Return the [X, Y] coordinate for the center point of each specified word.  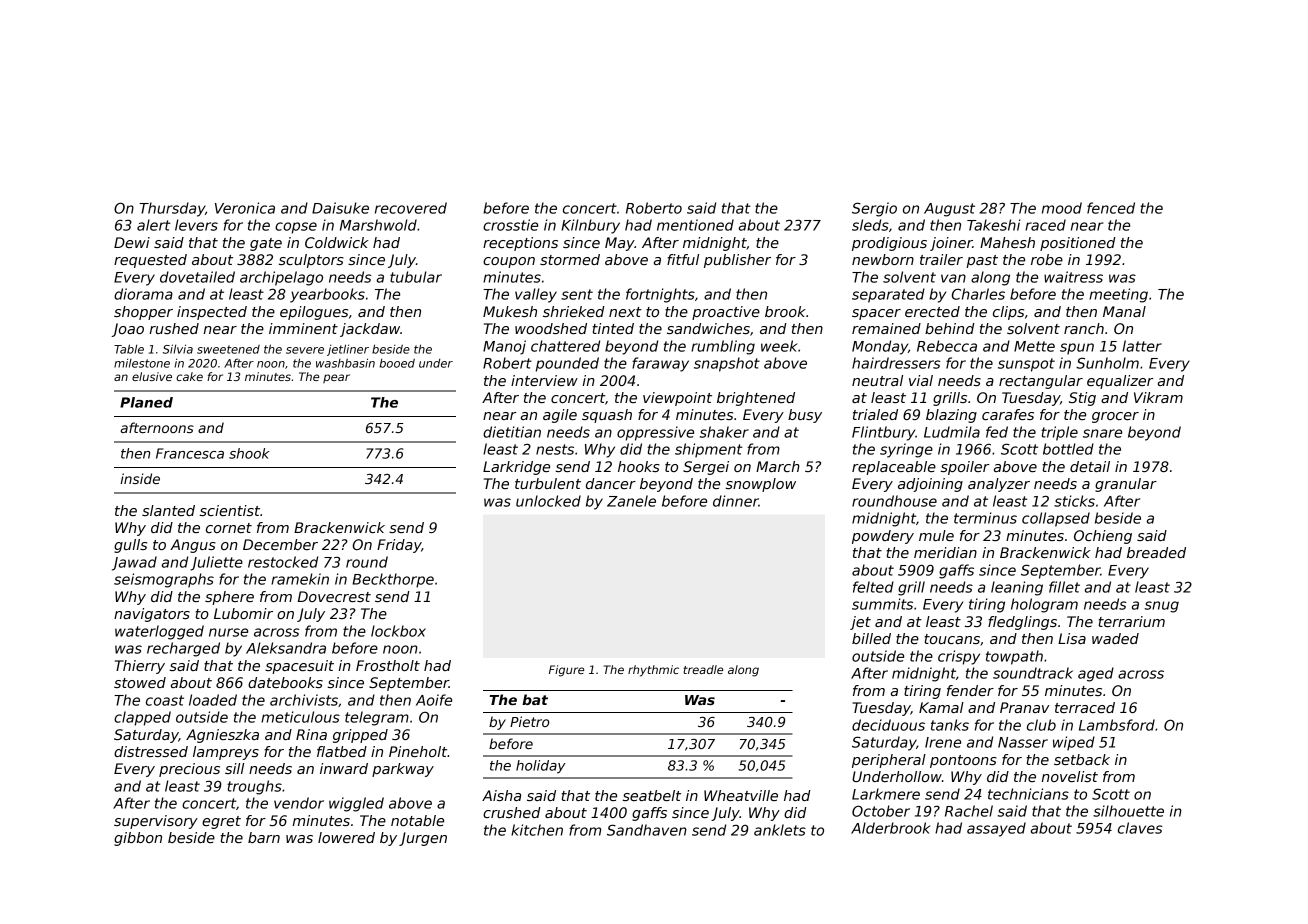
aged [1096, 674]
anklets [780, 830]
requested [150, 261]
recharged [183, 649]
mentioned [695, 225]
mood [1062, 208]
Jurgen [423, 839]
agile [560, 416]
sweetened [228, 349]
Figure [566, 671]
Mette [1034, 346]
